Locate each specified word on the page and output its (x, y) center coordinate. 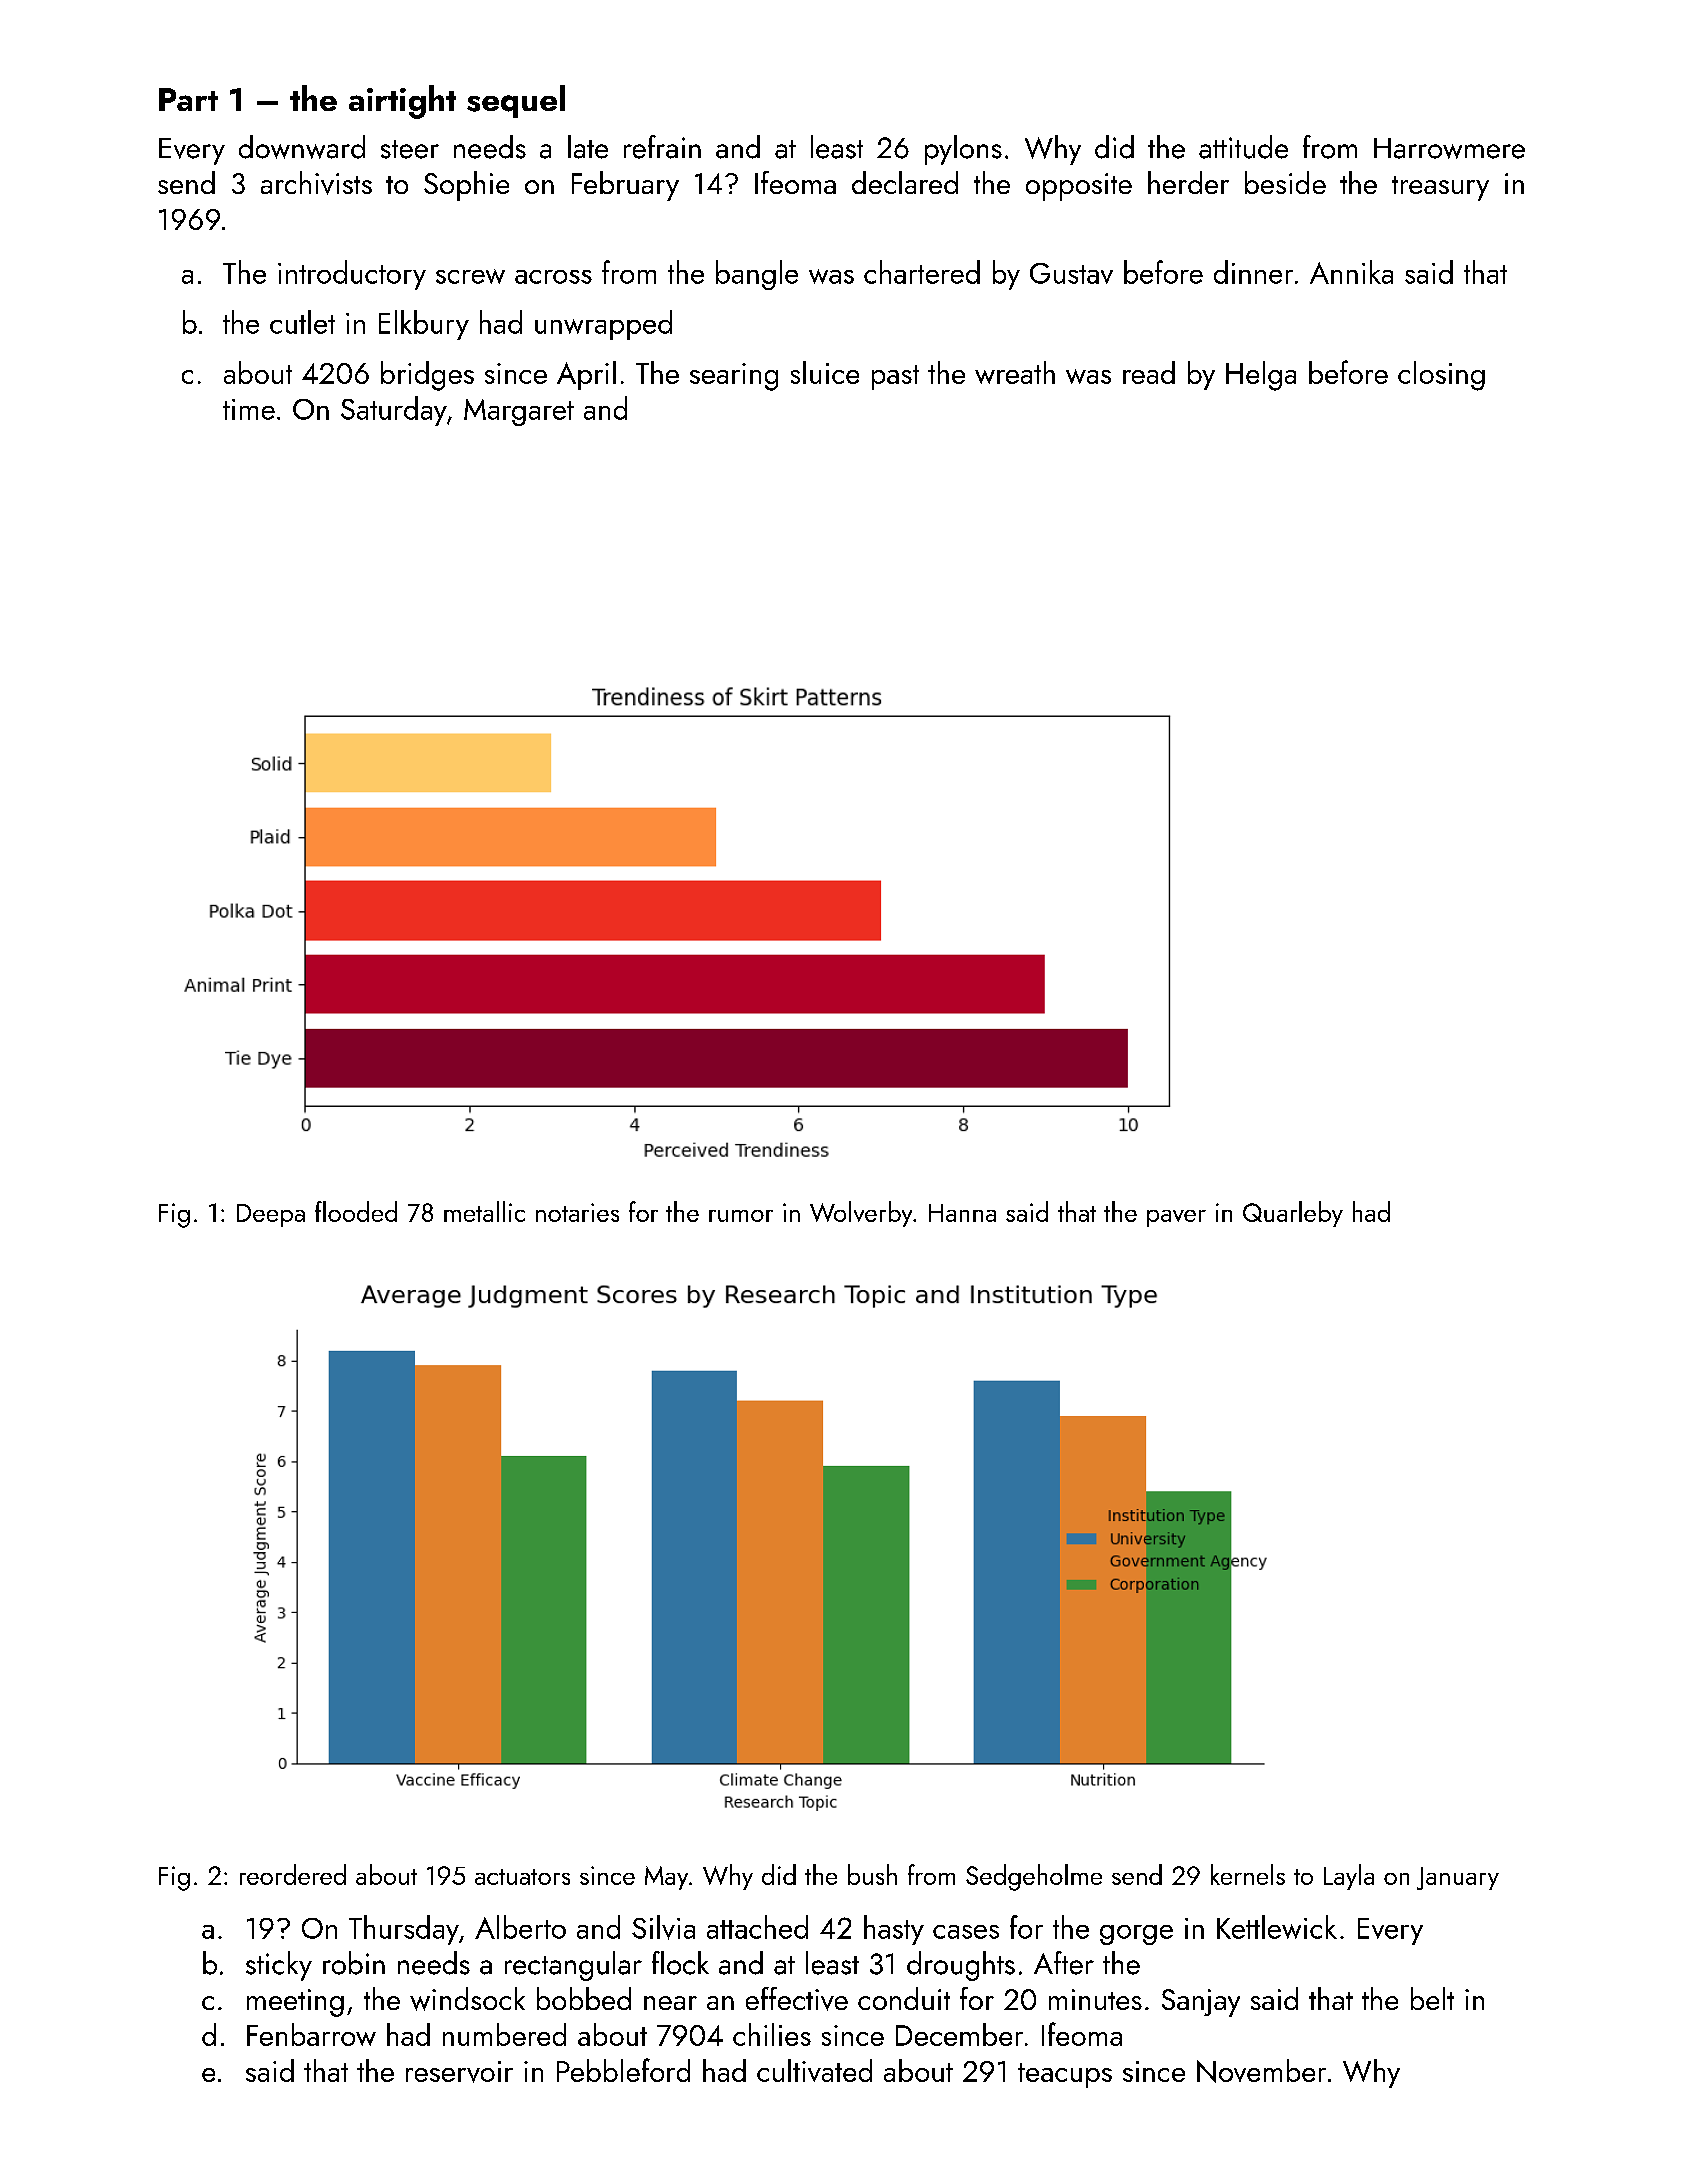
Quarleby (1293, 1214)
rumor (741, 1216)
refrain (662, 147)
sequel (516, 101)
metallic (484, 1211)
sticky (279, 1966)
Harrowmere (1449, 148)
